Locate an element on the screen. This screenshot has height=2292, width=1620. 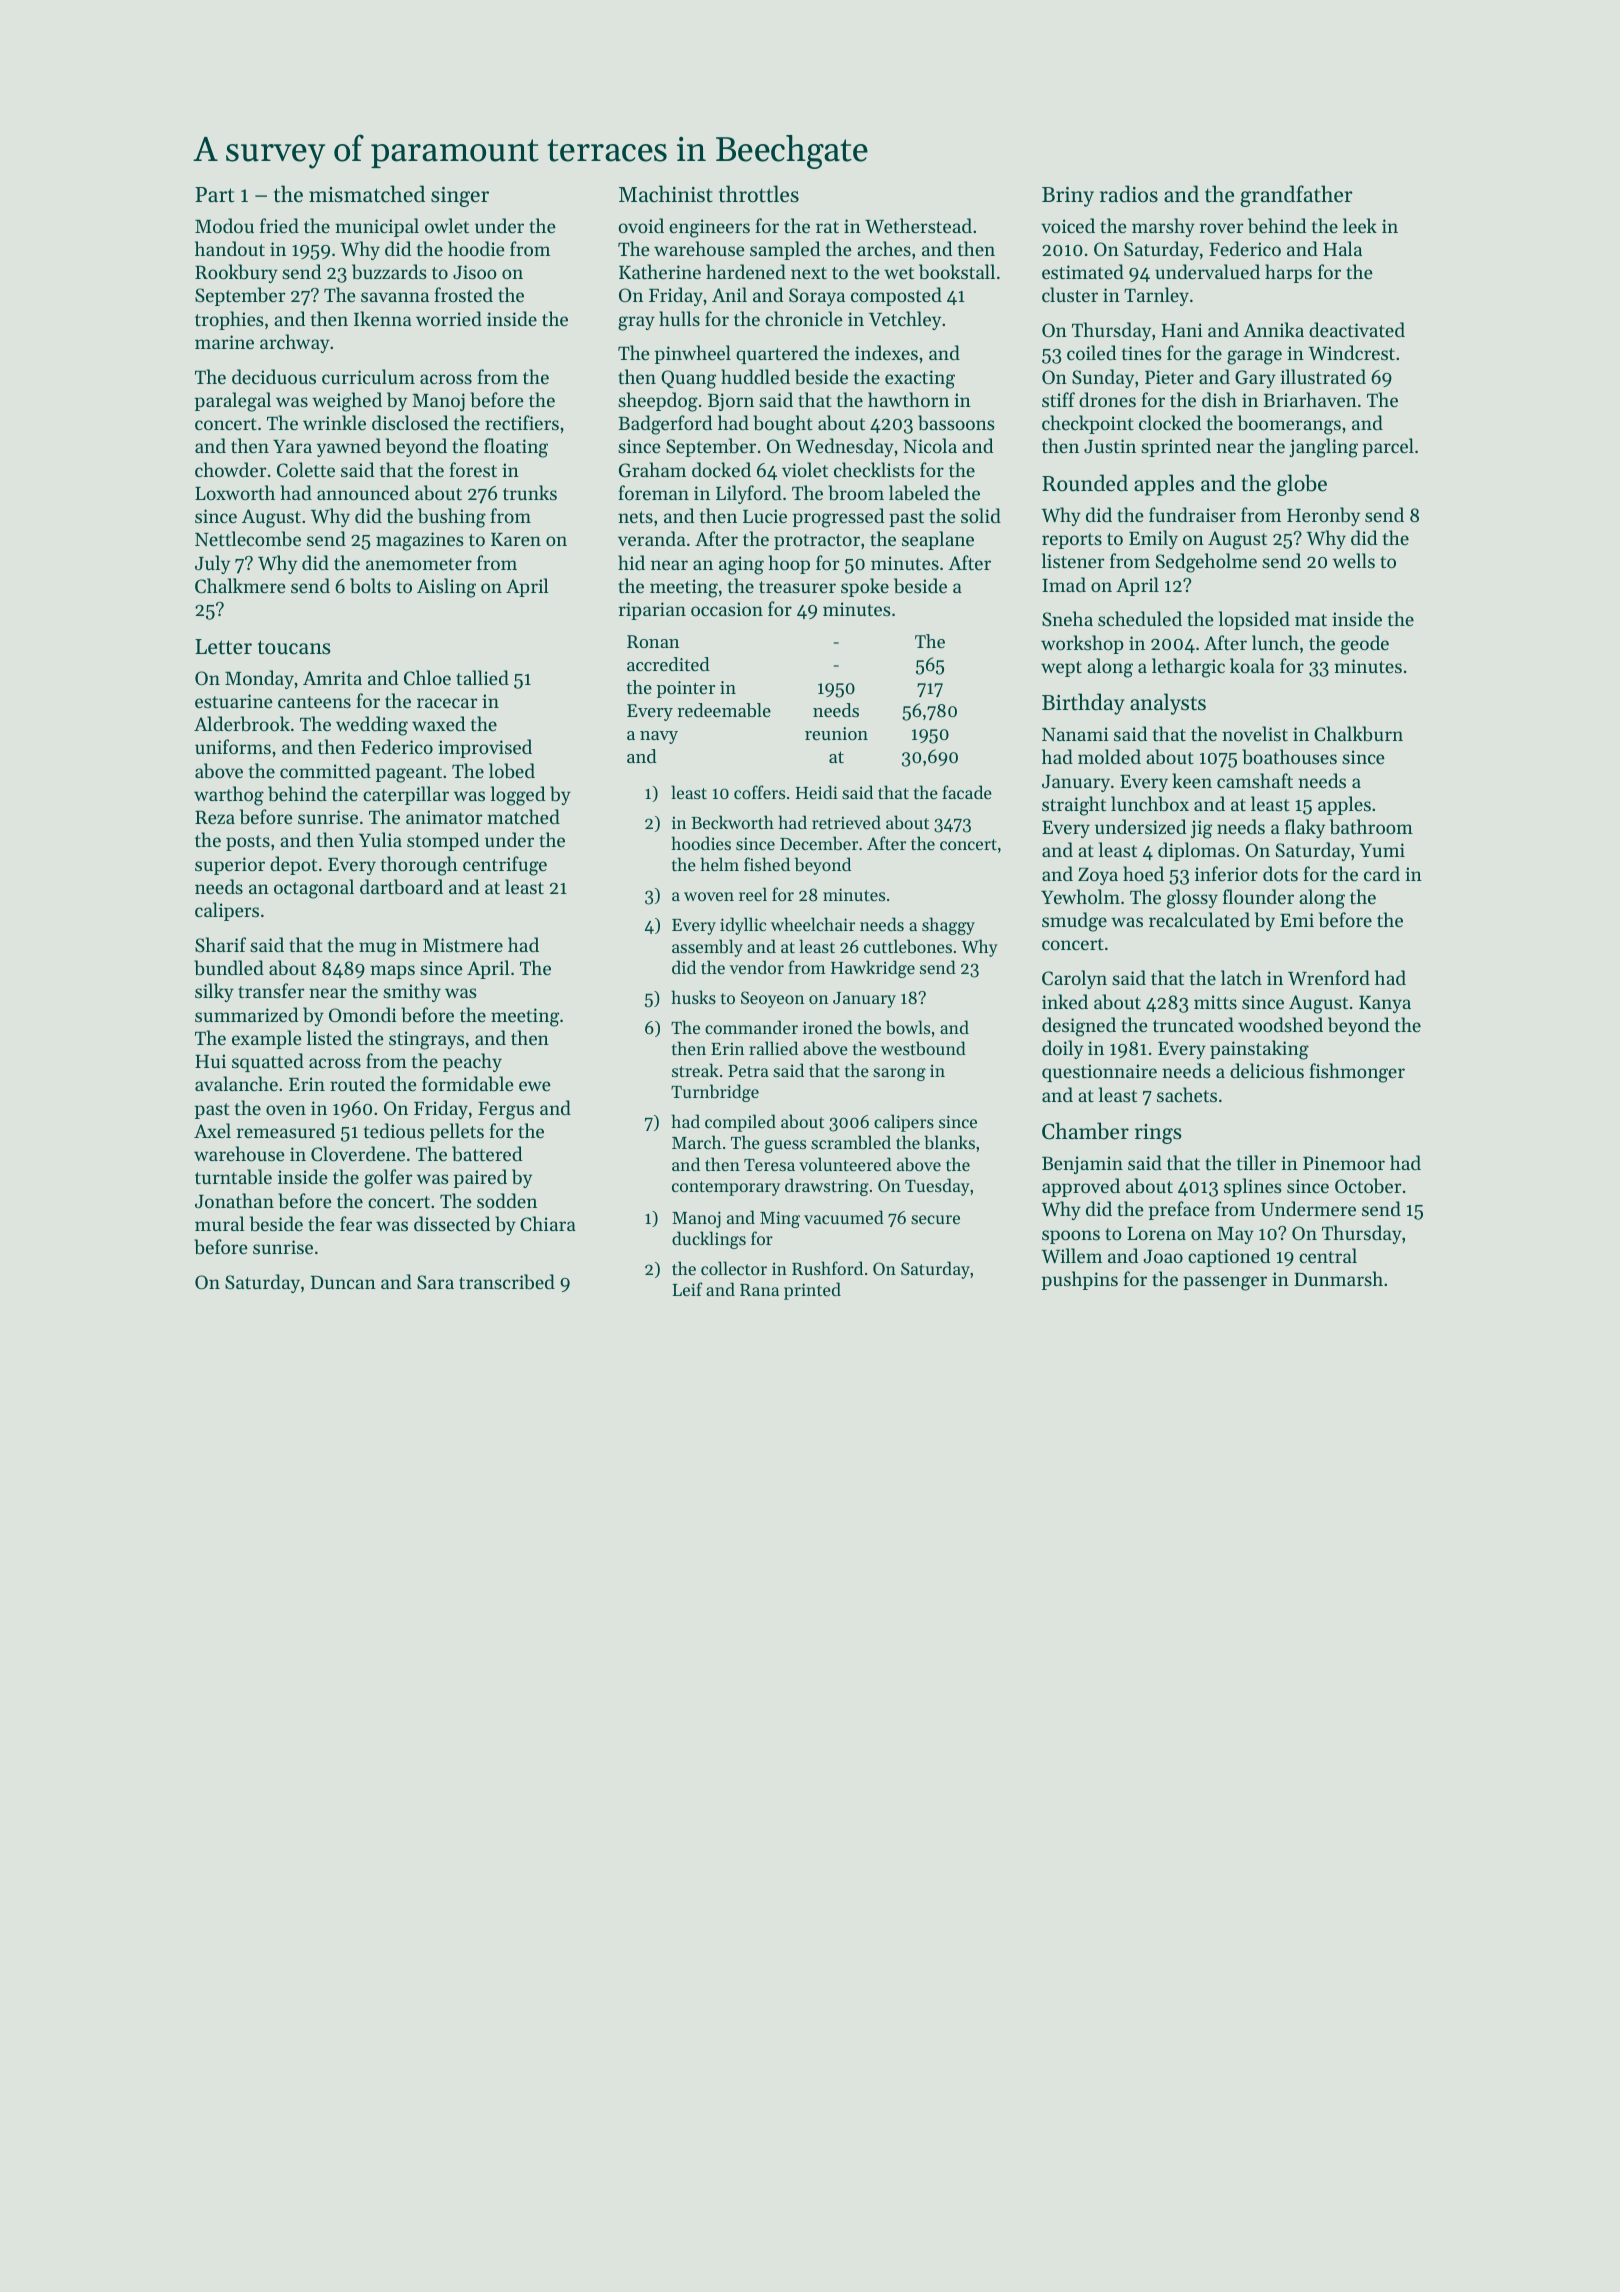
pushpins is located at coordinates (1080, 1280).
